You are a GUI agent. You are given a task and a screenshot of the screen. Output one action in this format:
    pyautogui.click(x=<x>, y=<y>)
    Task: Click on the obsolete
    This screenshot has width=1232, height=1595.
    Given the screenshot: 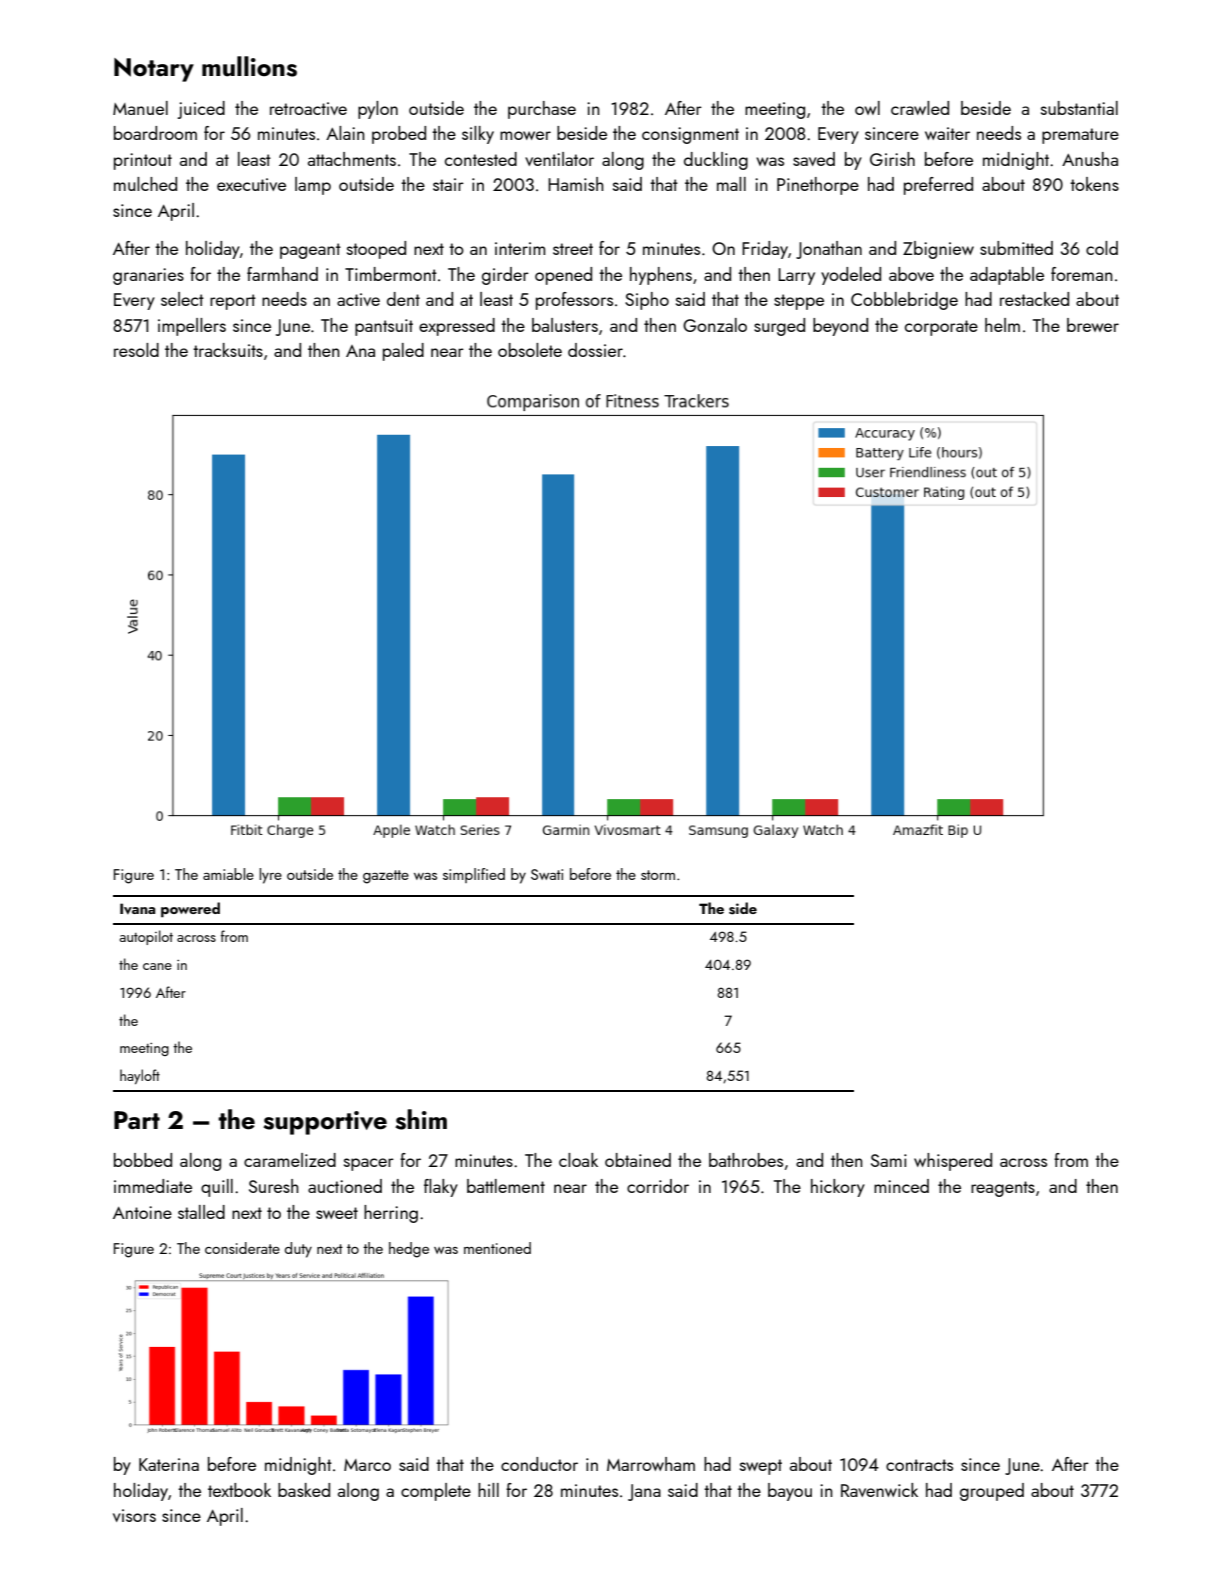 What is the action you would take?
    pyautogui.click(x=530, y=350)
